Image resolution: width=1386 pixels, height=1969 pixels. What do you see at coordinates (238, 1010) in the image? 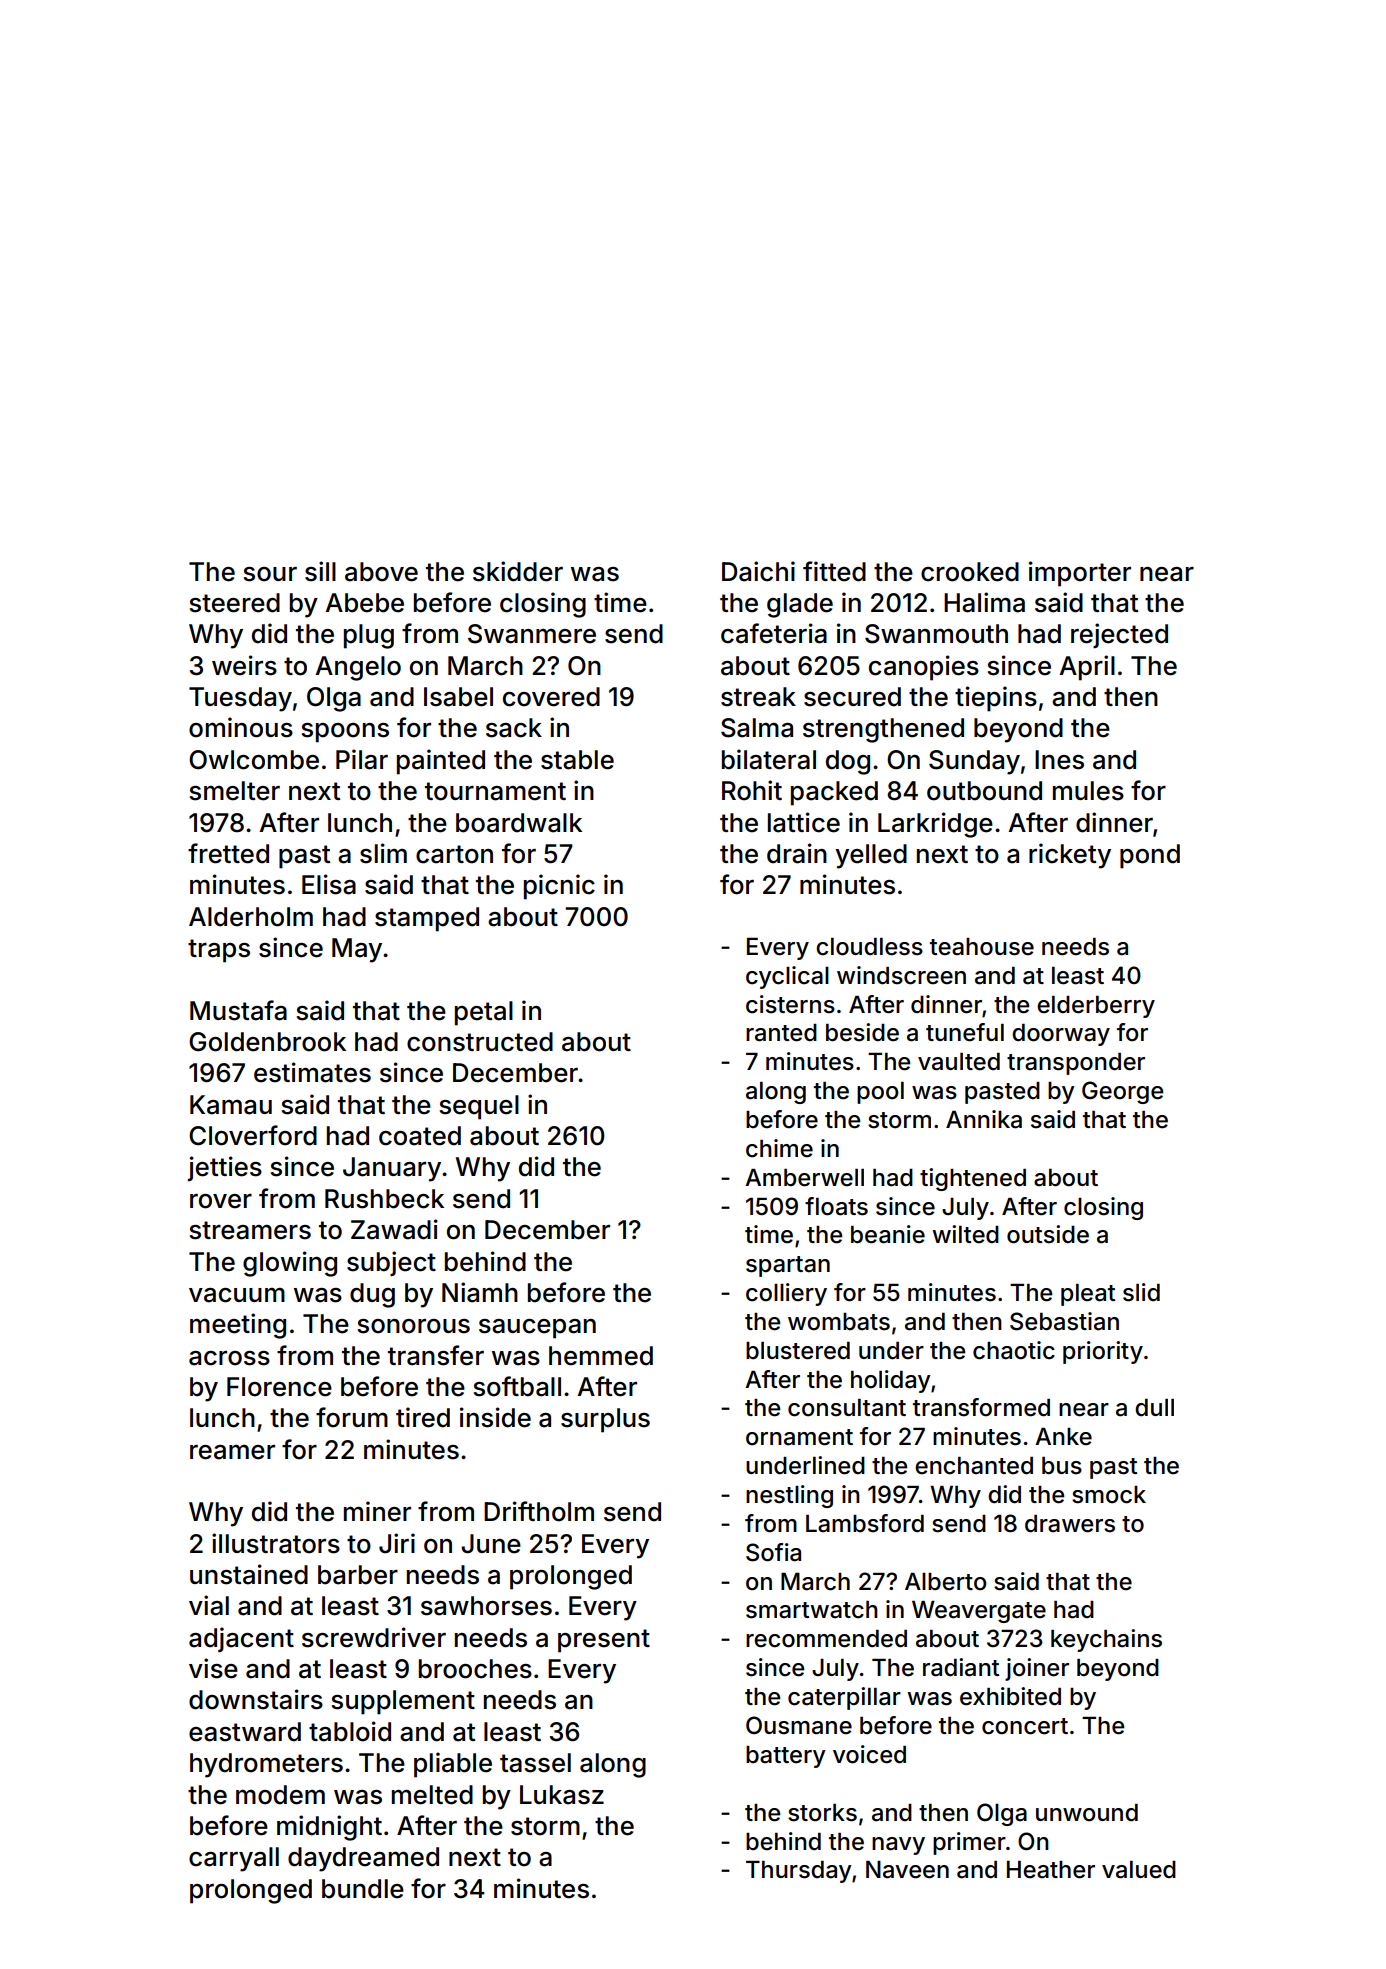
I see `Mustafa` at bounding box center [238, 1010].
